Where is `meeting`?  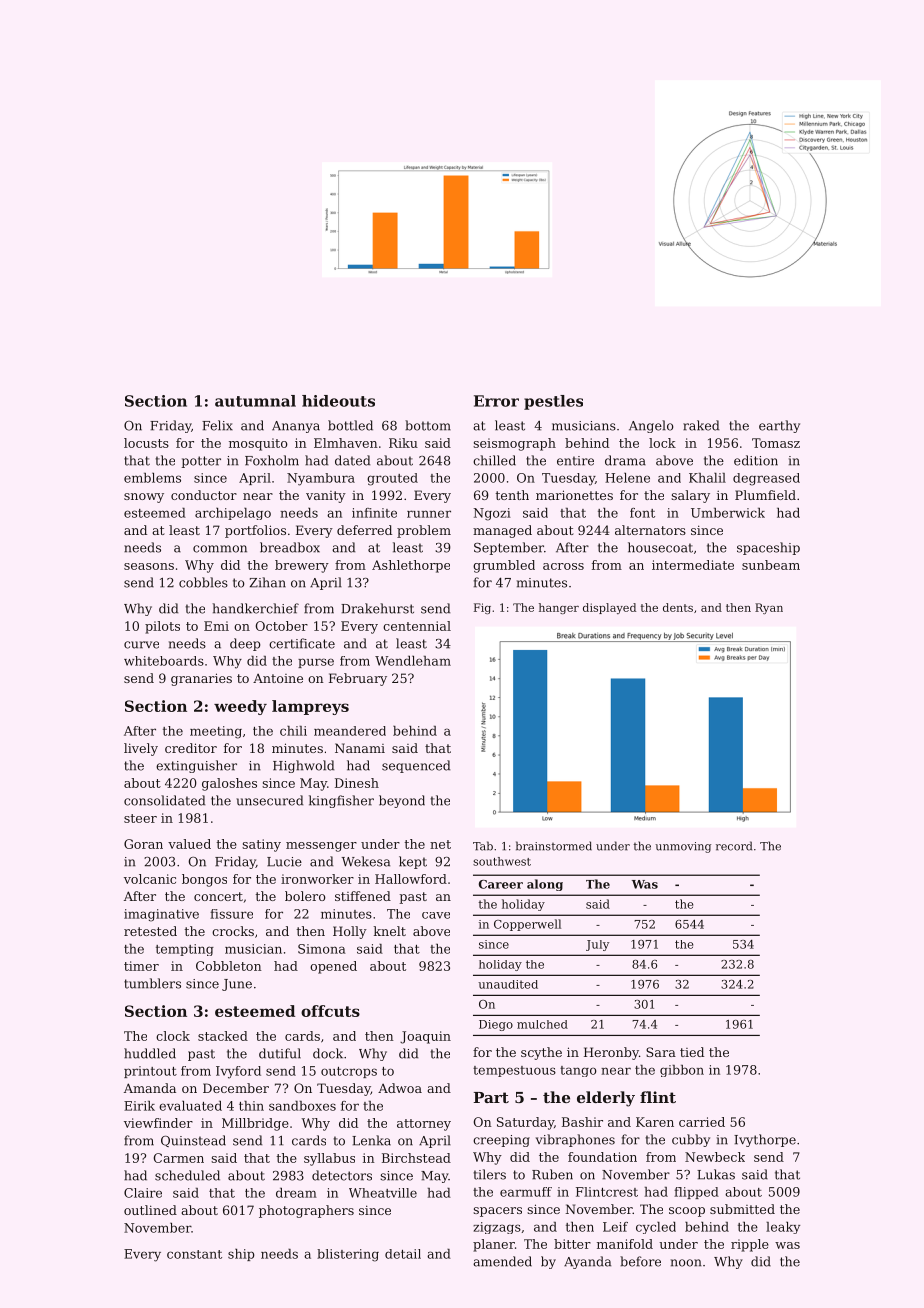
meeting is located at coordinates (216, 732).
